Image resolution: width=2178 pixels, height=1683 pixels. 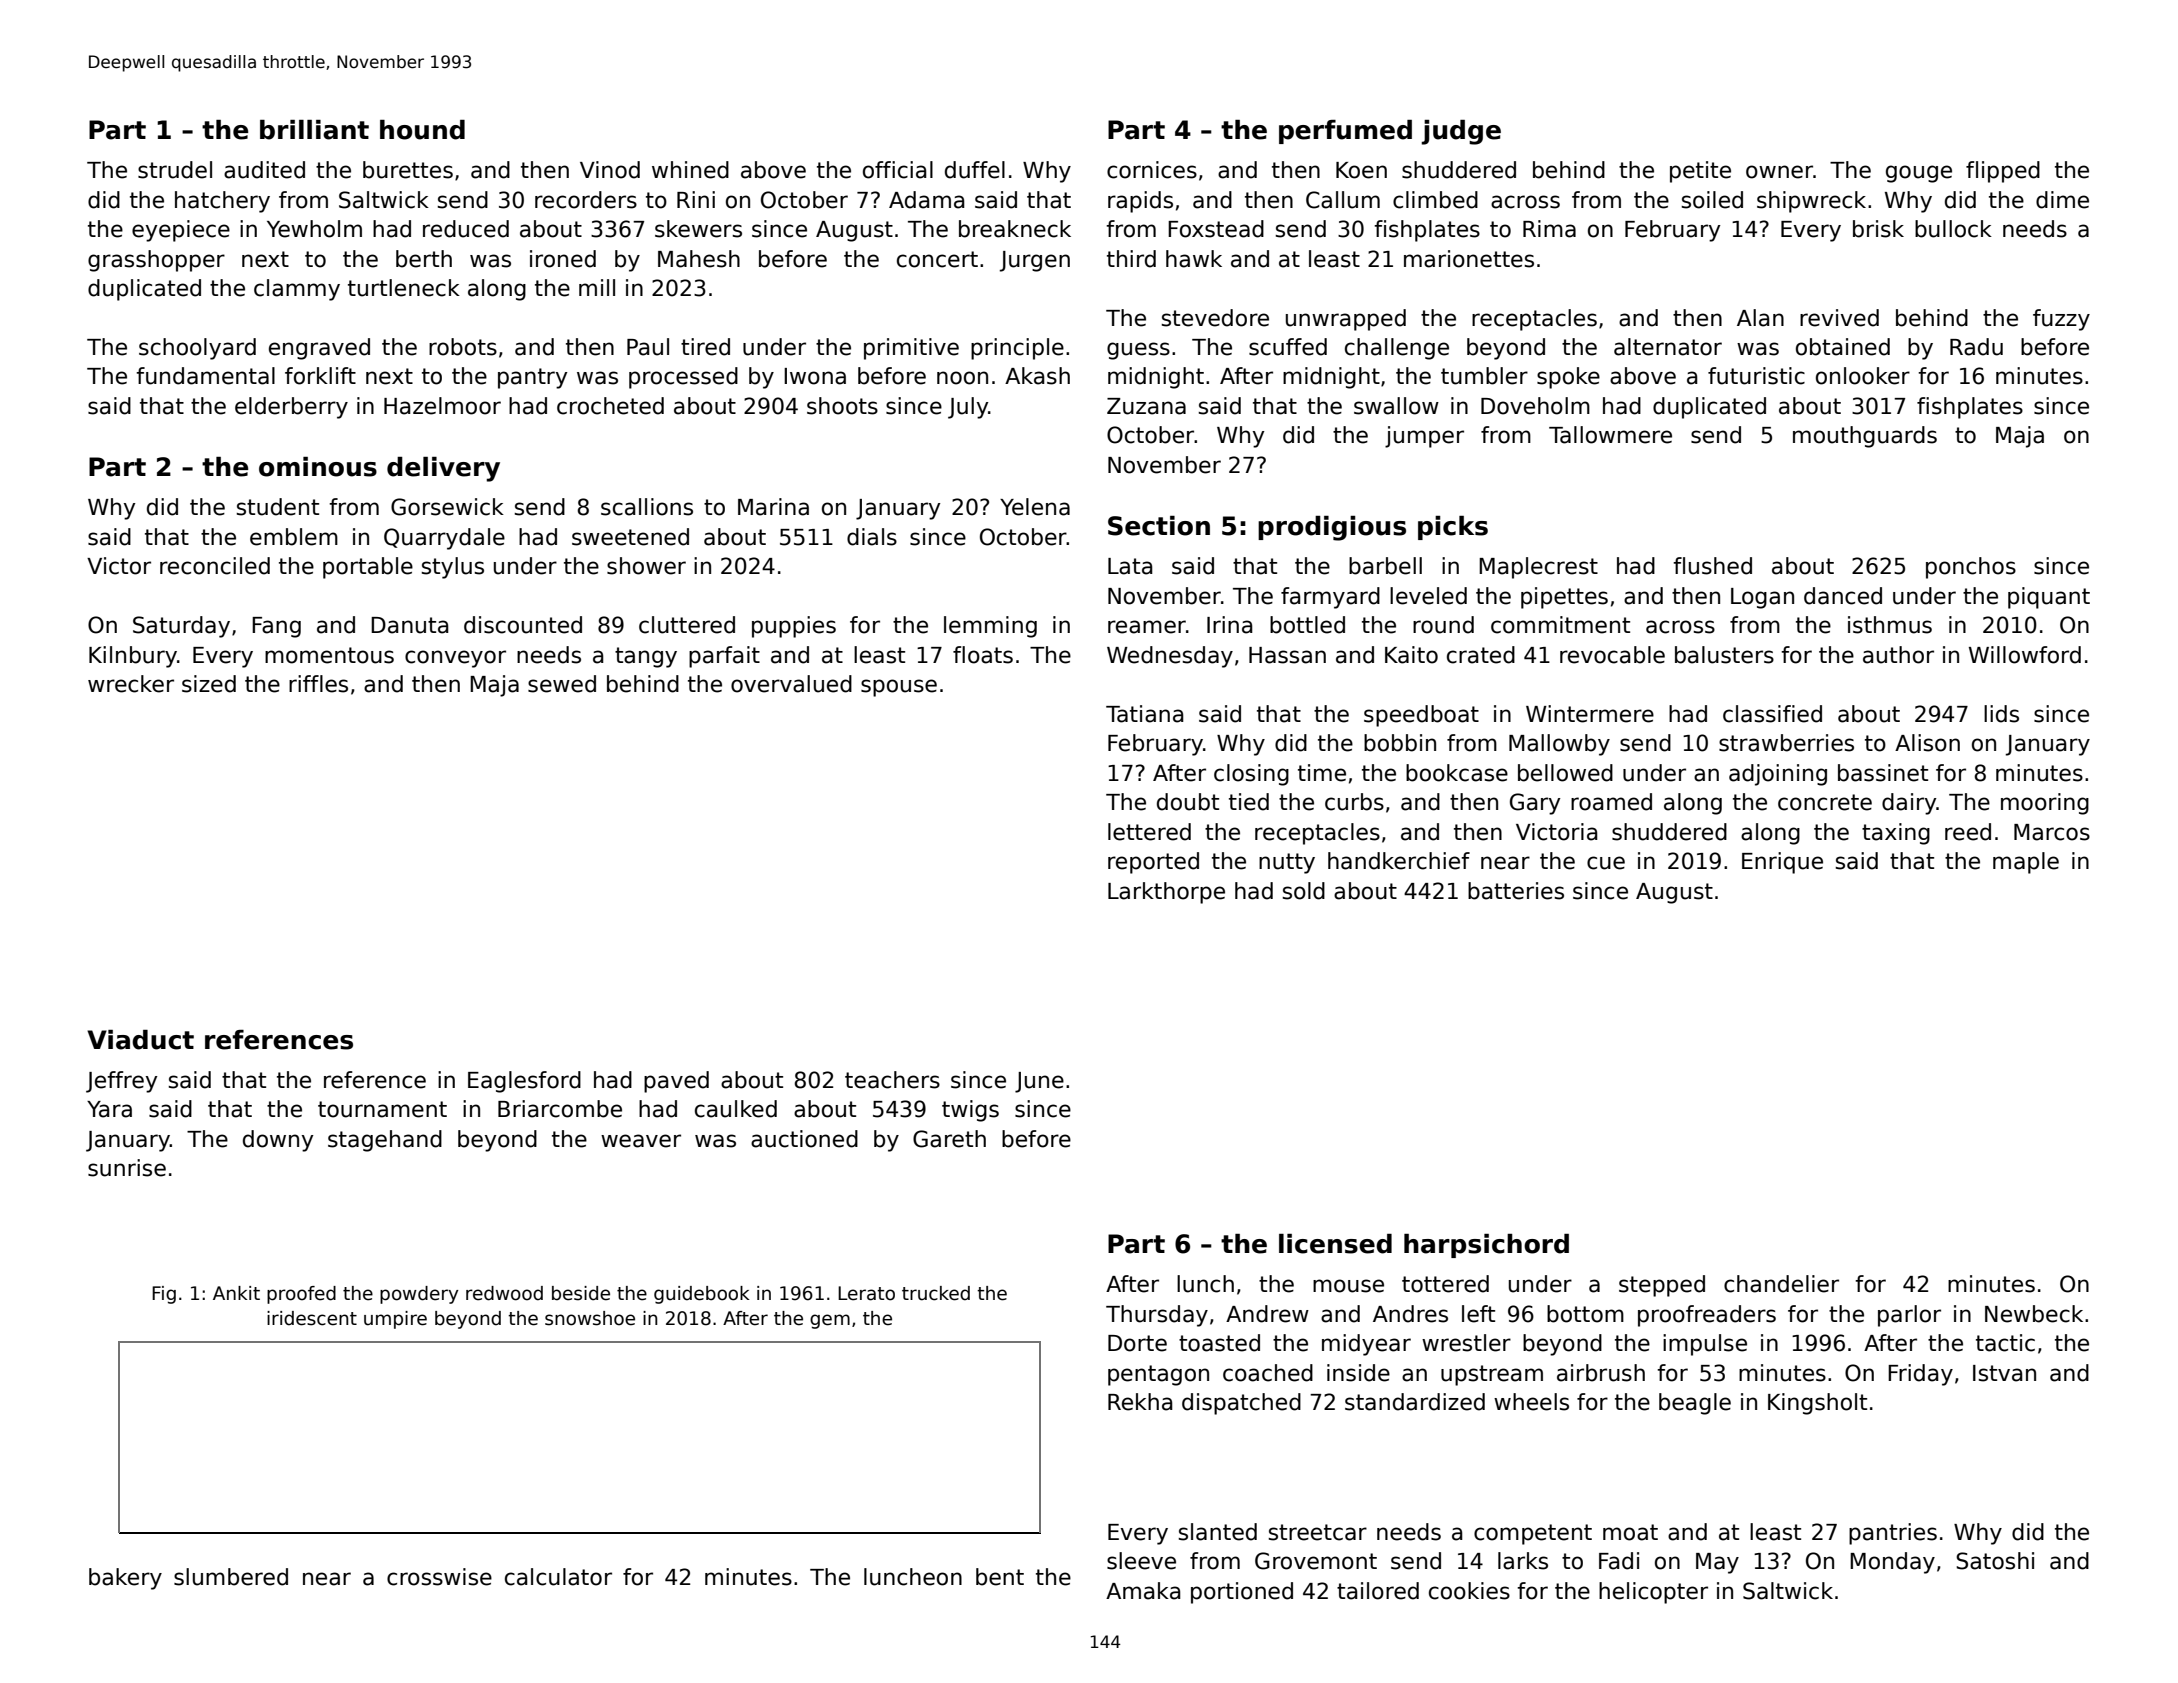 What do you see at coordinates (1242, 1593) in the screenshot?
I see `portioned` at bounding box center [1242, 1593].
